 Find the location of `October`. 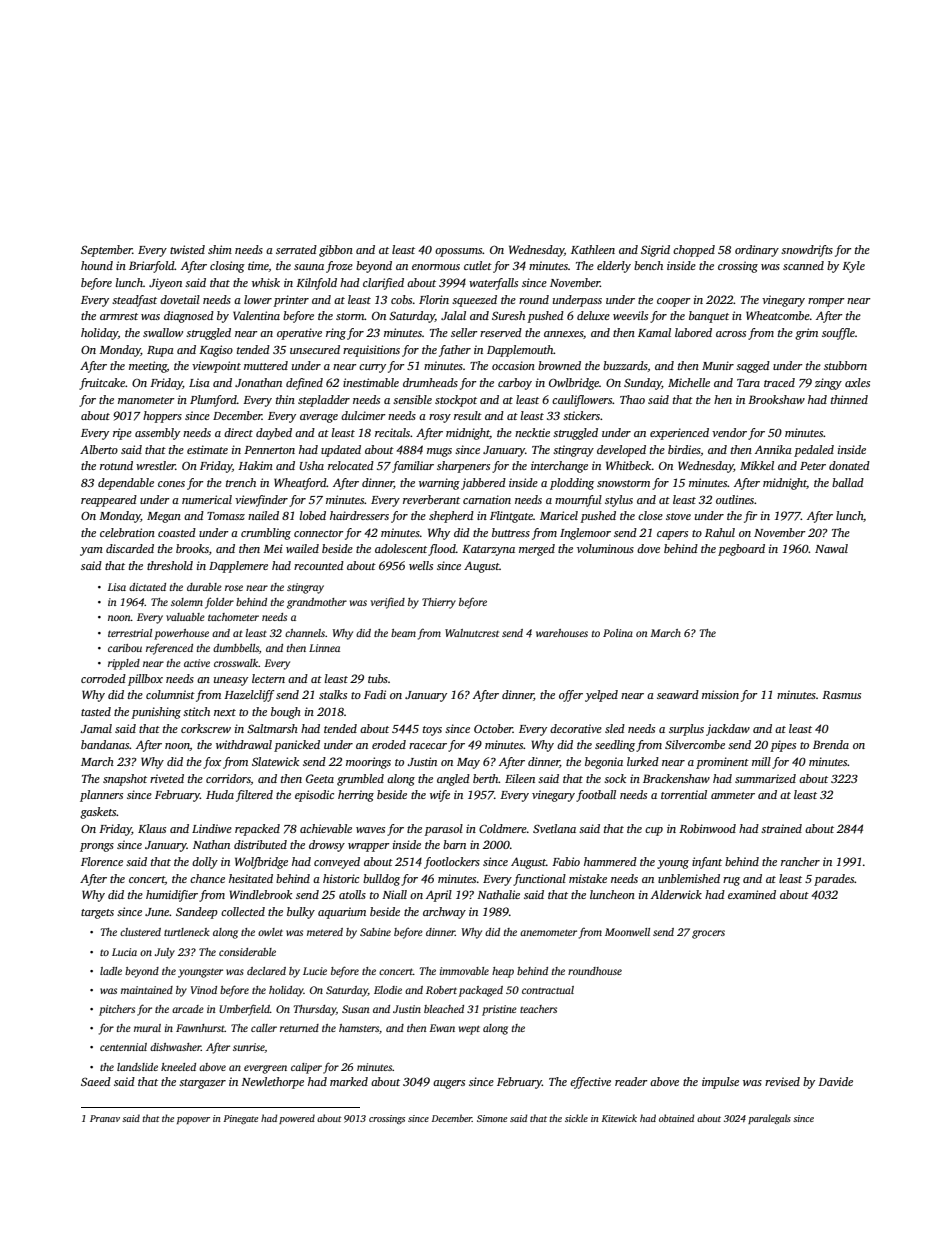

October is located at coordinates (493, 728).
